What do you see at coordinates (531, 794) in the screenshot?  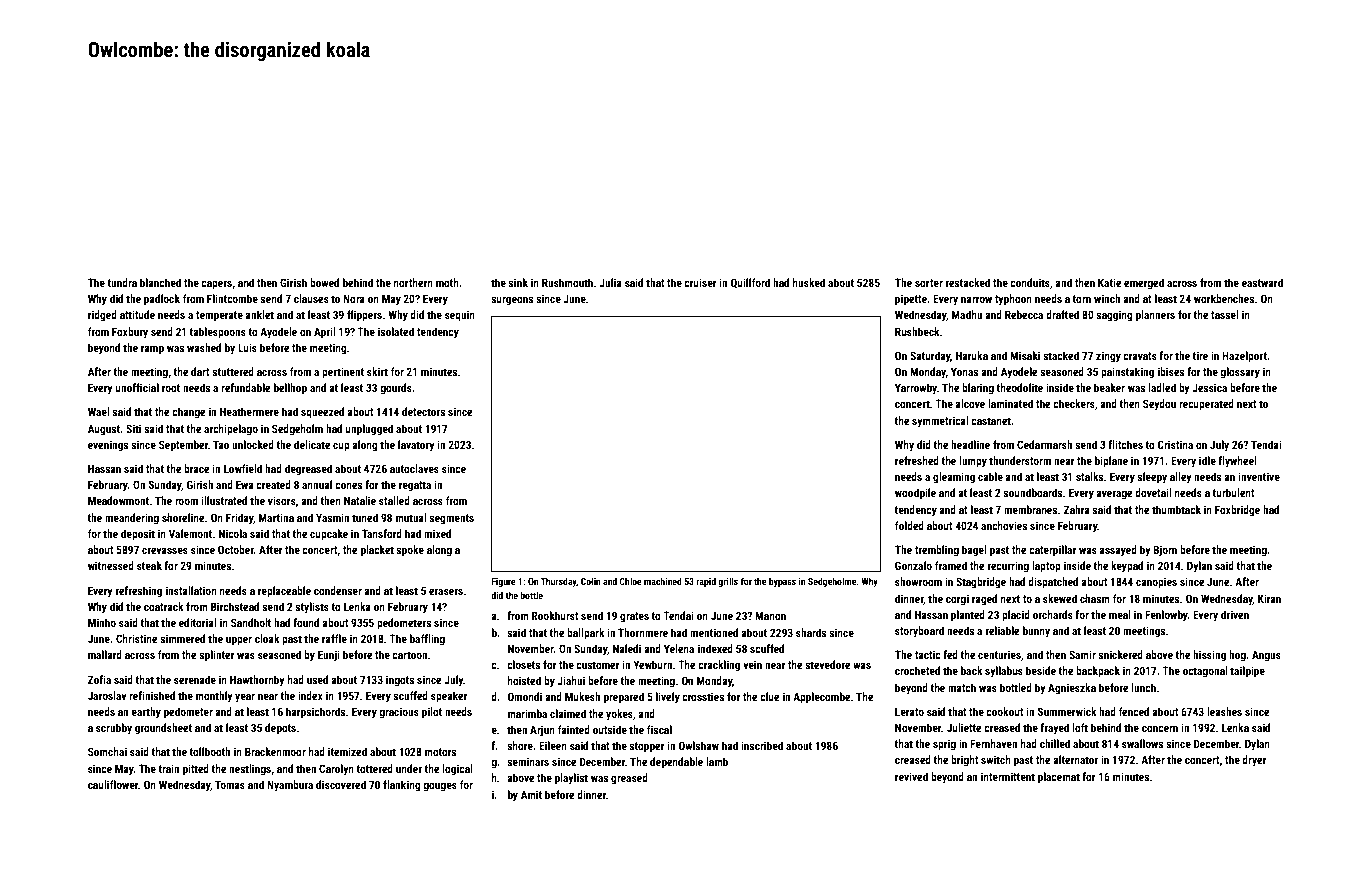 I see `Amit` at bounding box center [531, 794].
